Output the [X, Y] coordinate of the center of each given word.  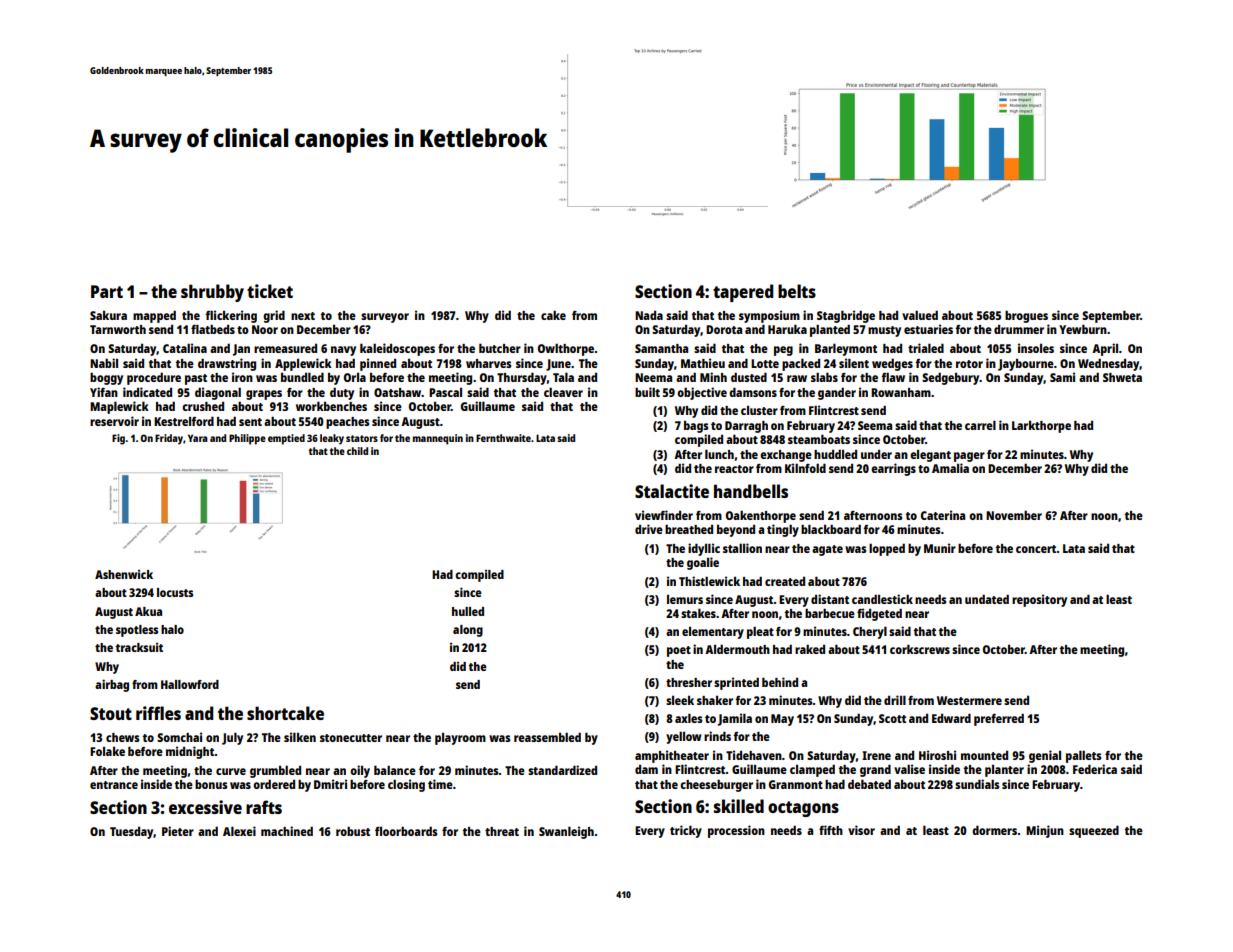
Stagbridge [846, 316]
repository [1039, 600]
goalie [703, 563]
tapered [743, 293]
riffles [158, 713]
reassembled [547, 737]
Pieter [178, 831]
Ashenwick [124, 574]
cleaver [563, 392]
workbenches [331, 406]
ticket [270, 291]
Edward [951, 718]
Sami [1062, 377]
